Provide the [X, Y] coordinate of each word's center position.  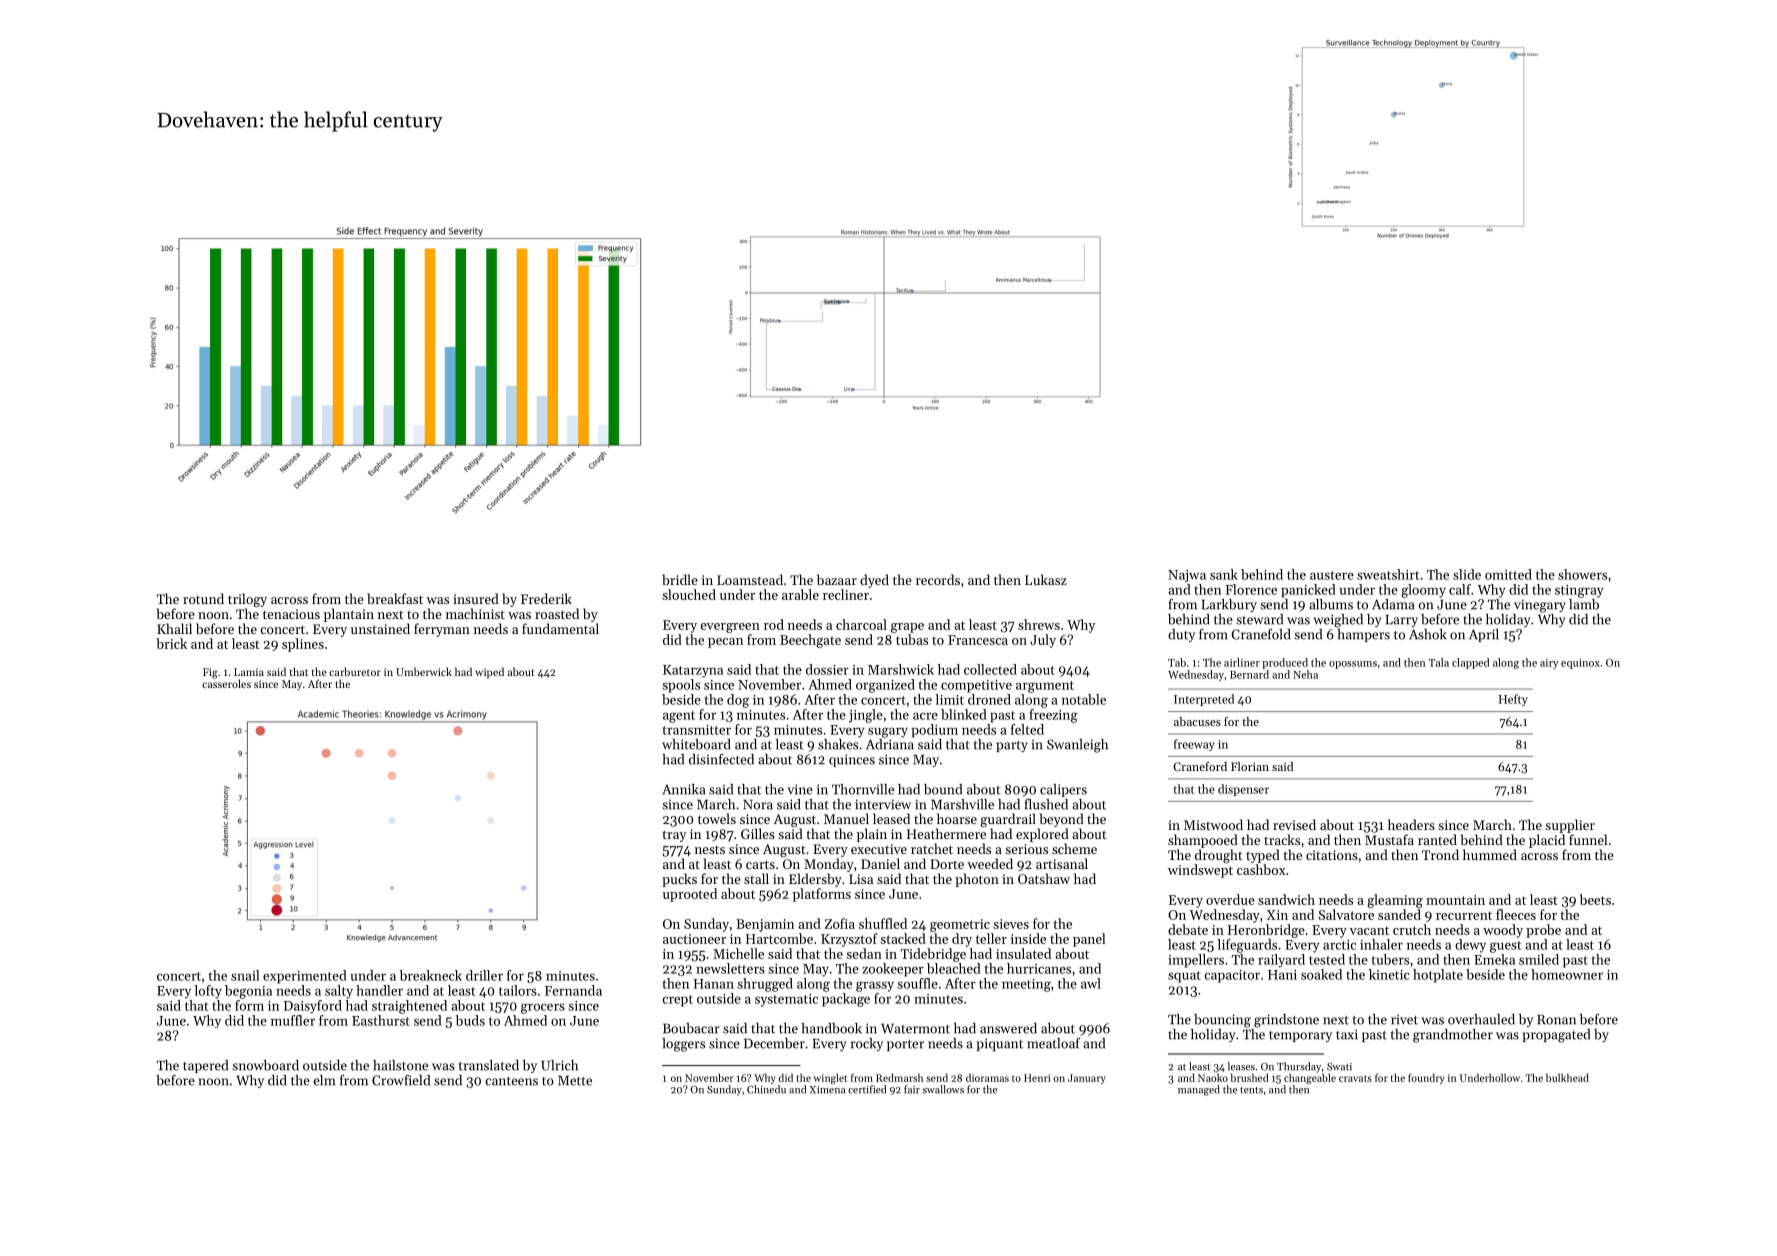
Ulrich [559, 1065]
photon [977, 880]
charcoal [861, 624]
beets [1595, 899]
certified [867, 1089]
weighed [1338, 621]
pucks [679, 880]
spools [681, 686]
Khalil [174, 628]
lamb [1584, 604]
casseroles [226, 683]
